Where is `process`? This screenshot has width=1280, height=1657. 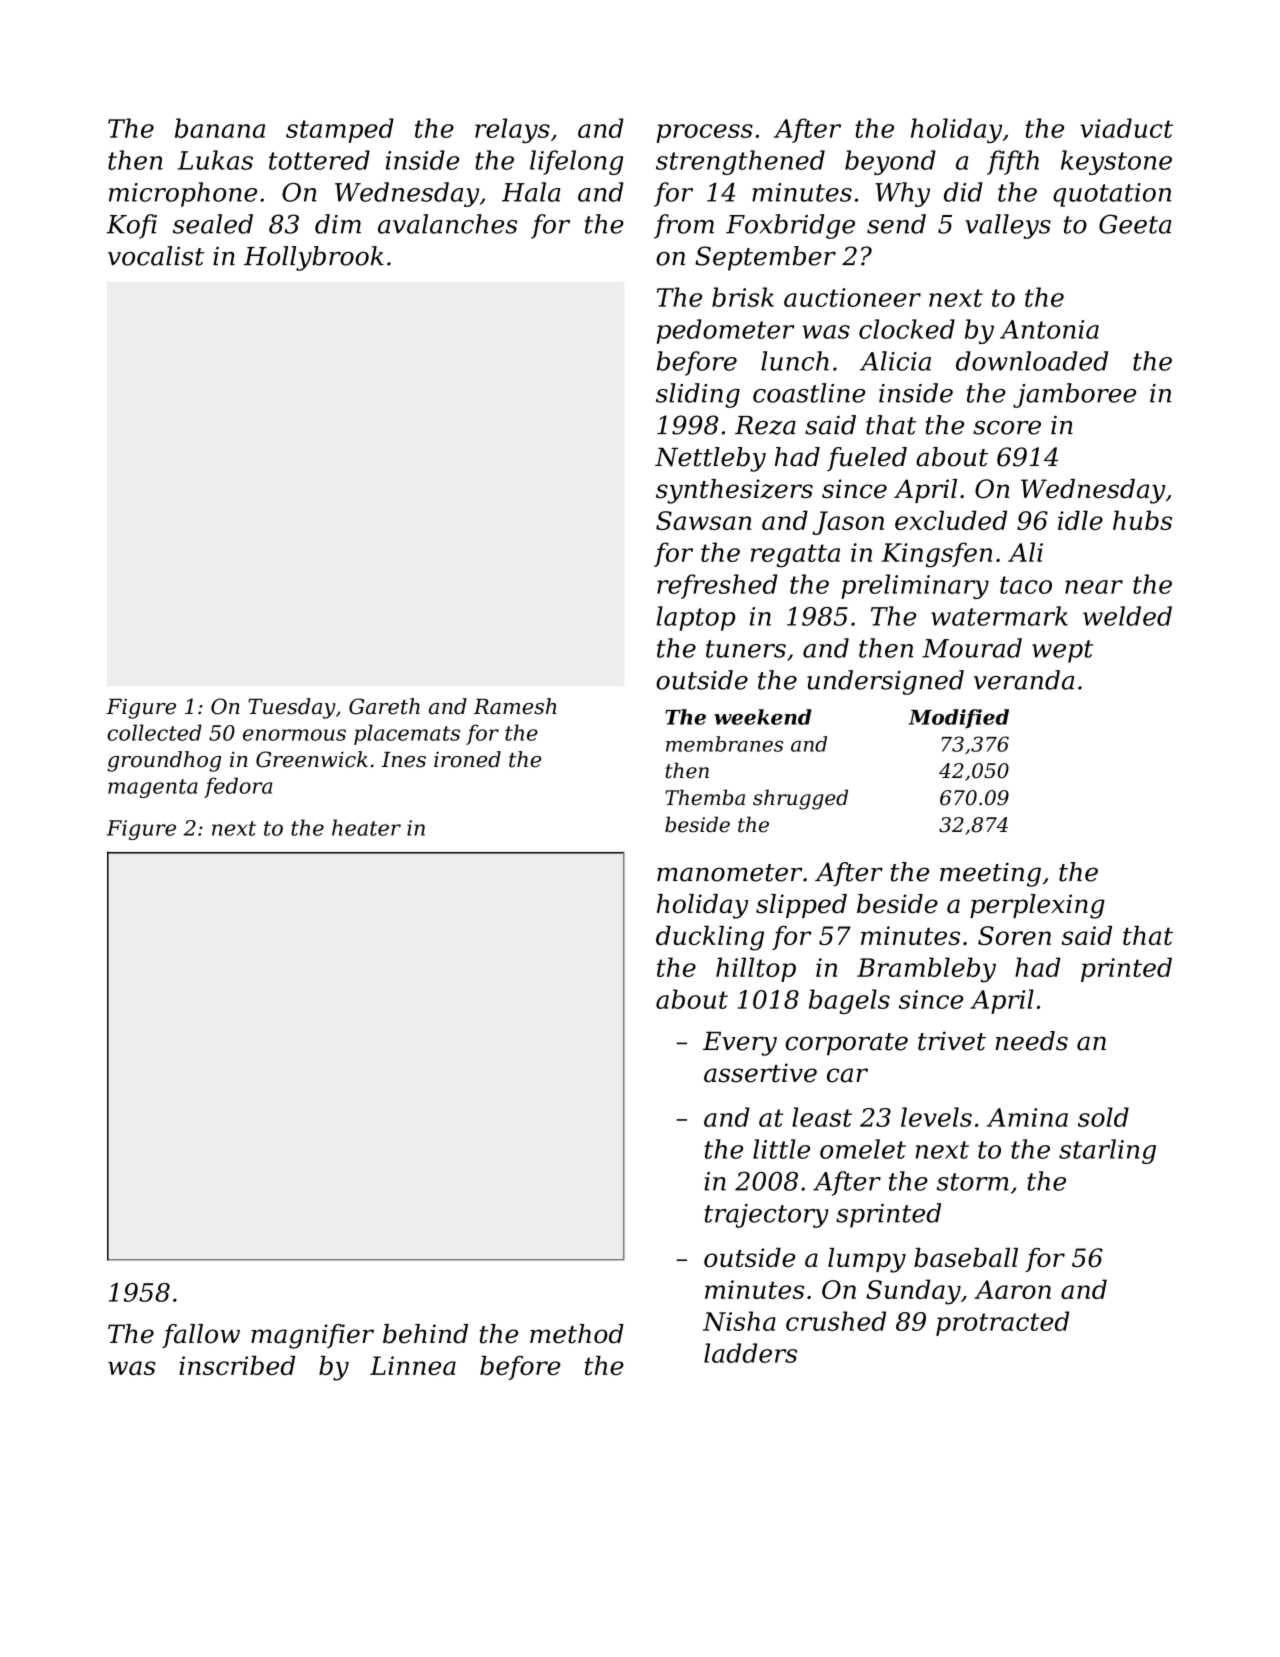 process is located at coordinates (705, 133).
